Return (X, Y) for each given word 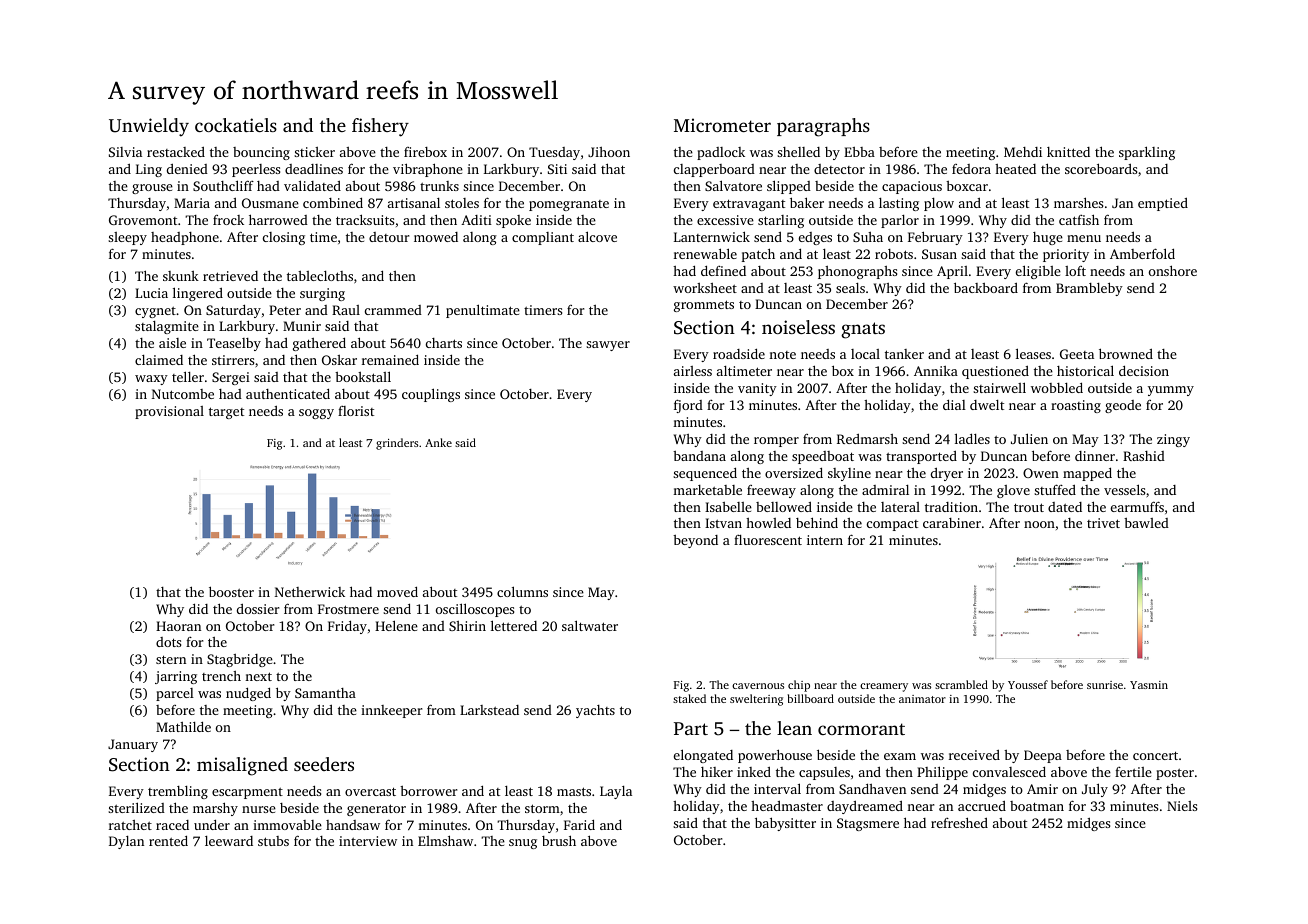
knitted (1068, 152)
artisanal (414, 203)
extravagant (749, 205)
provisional (169, 412)
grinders (397, 444)
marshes (1078, 202)
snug (523, 844)
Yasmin (1149, 685)
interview (368, 841)
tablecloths (320, 276)
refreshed (959, 822)
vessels (1124, 489)
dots (168, 642)
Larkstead (489, 710)
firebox (425, 152)
